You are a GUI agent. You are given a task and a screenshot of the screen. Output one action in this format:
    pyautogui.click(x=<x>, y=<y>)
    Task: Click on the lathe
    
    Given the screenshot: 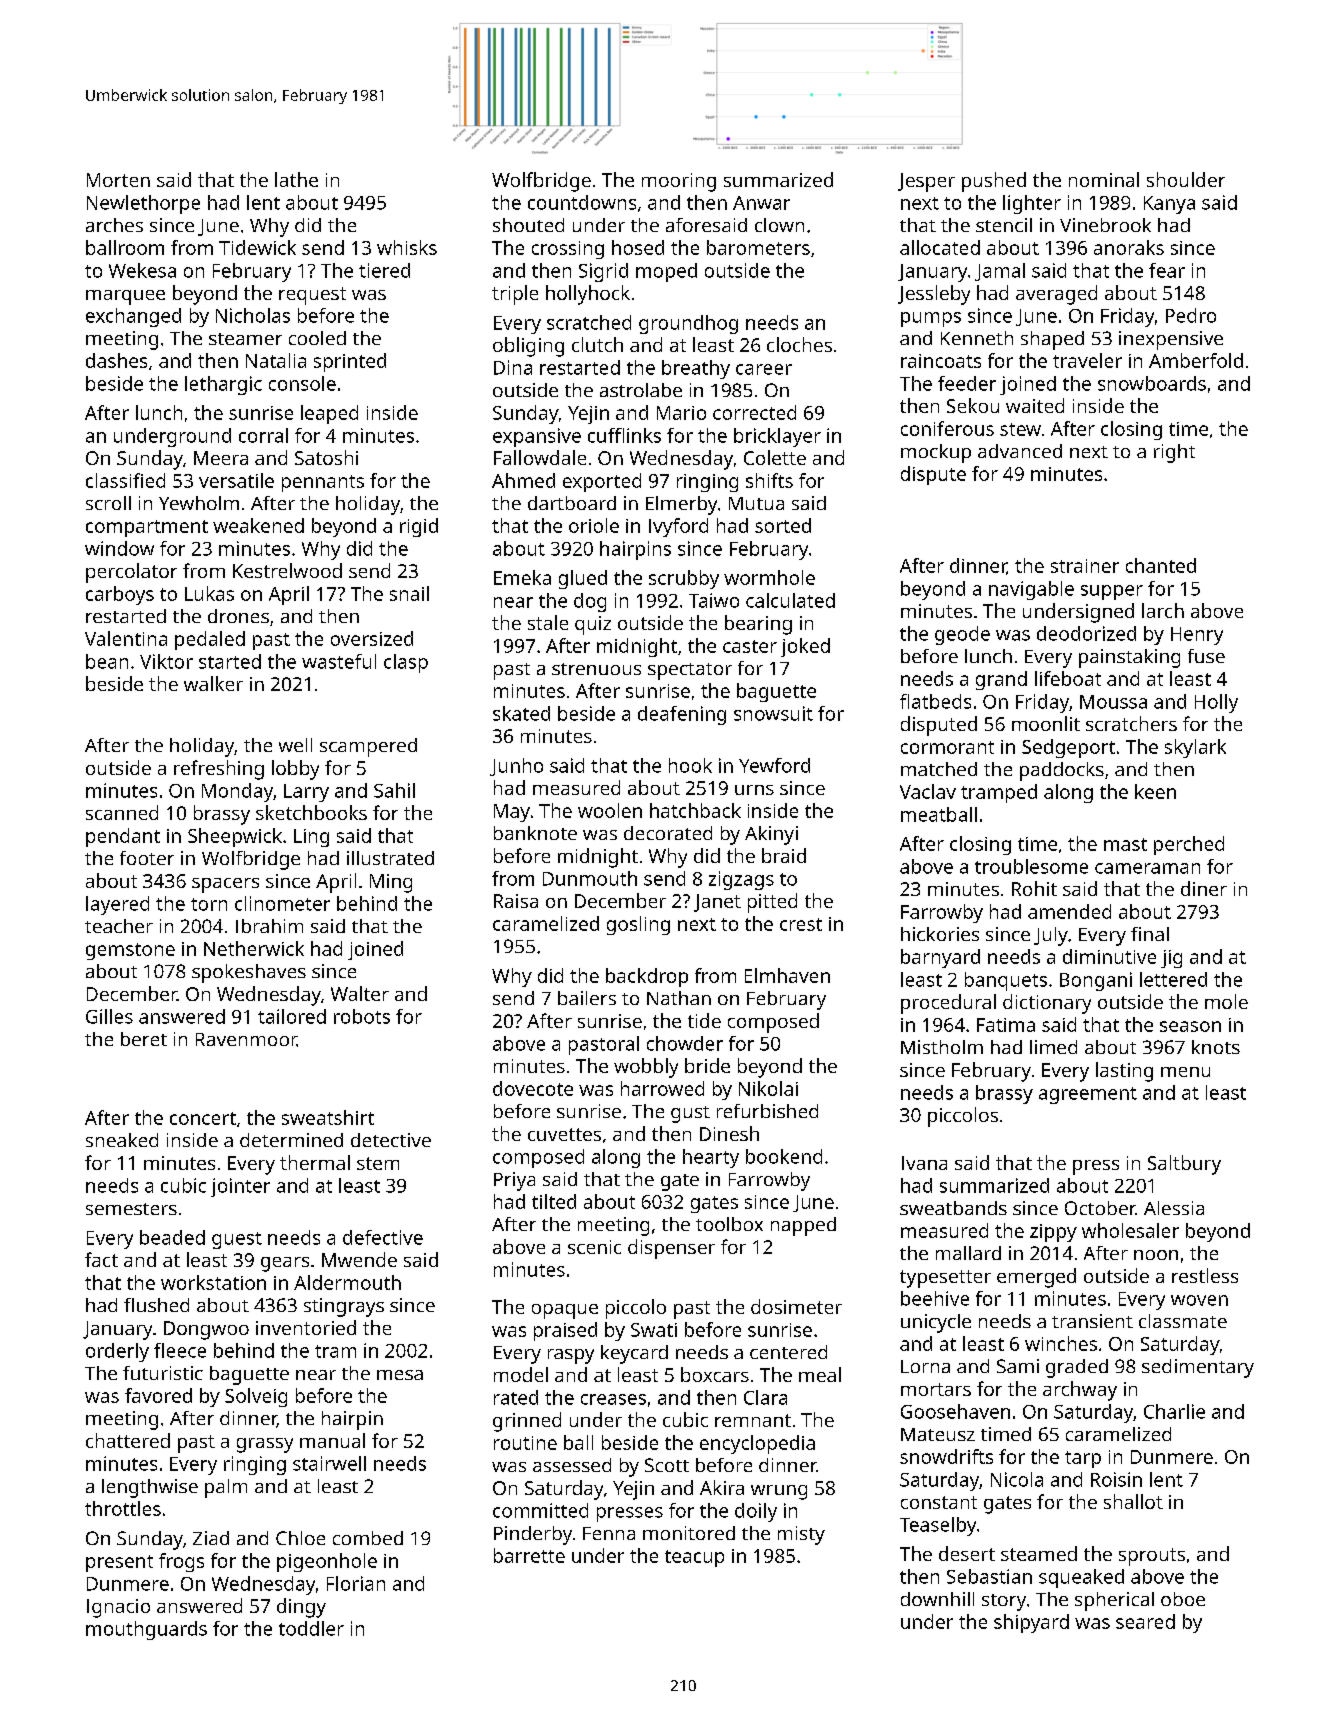 What is the action you would take?
    pyautogui.click(x=296, y=179)
